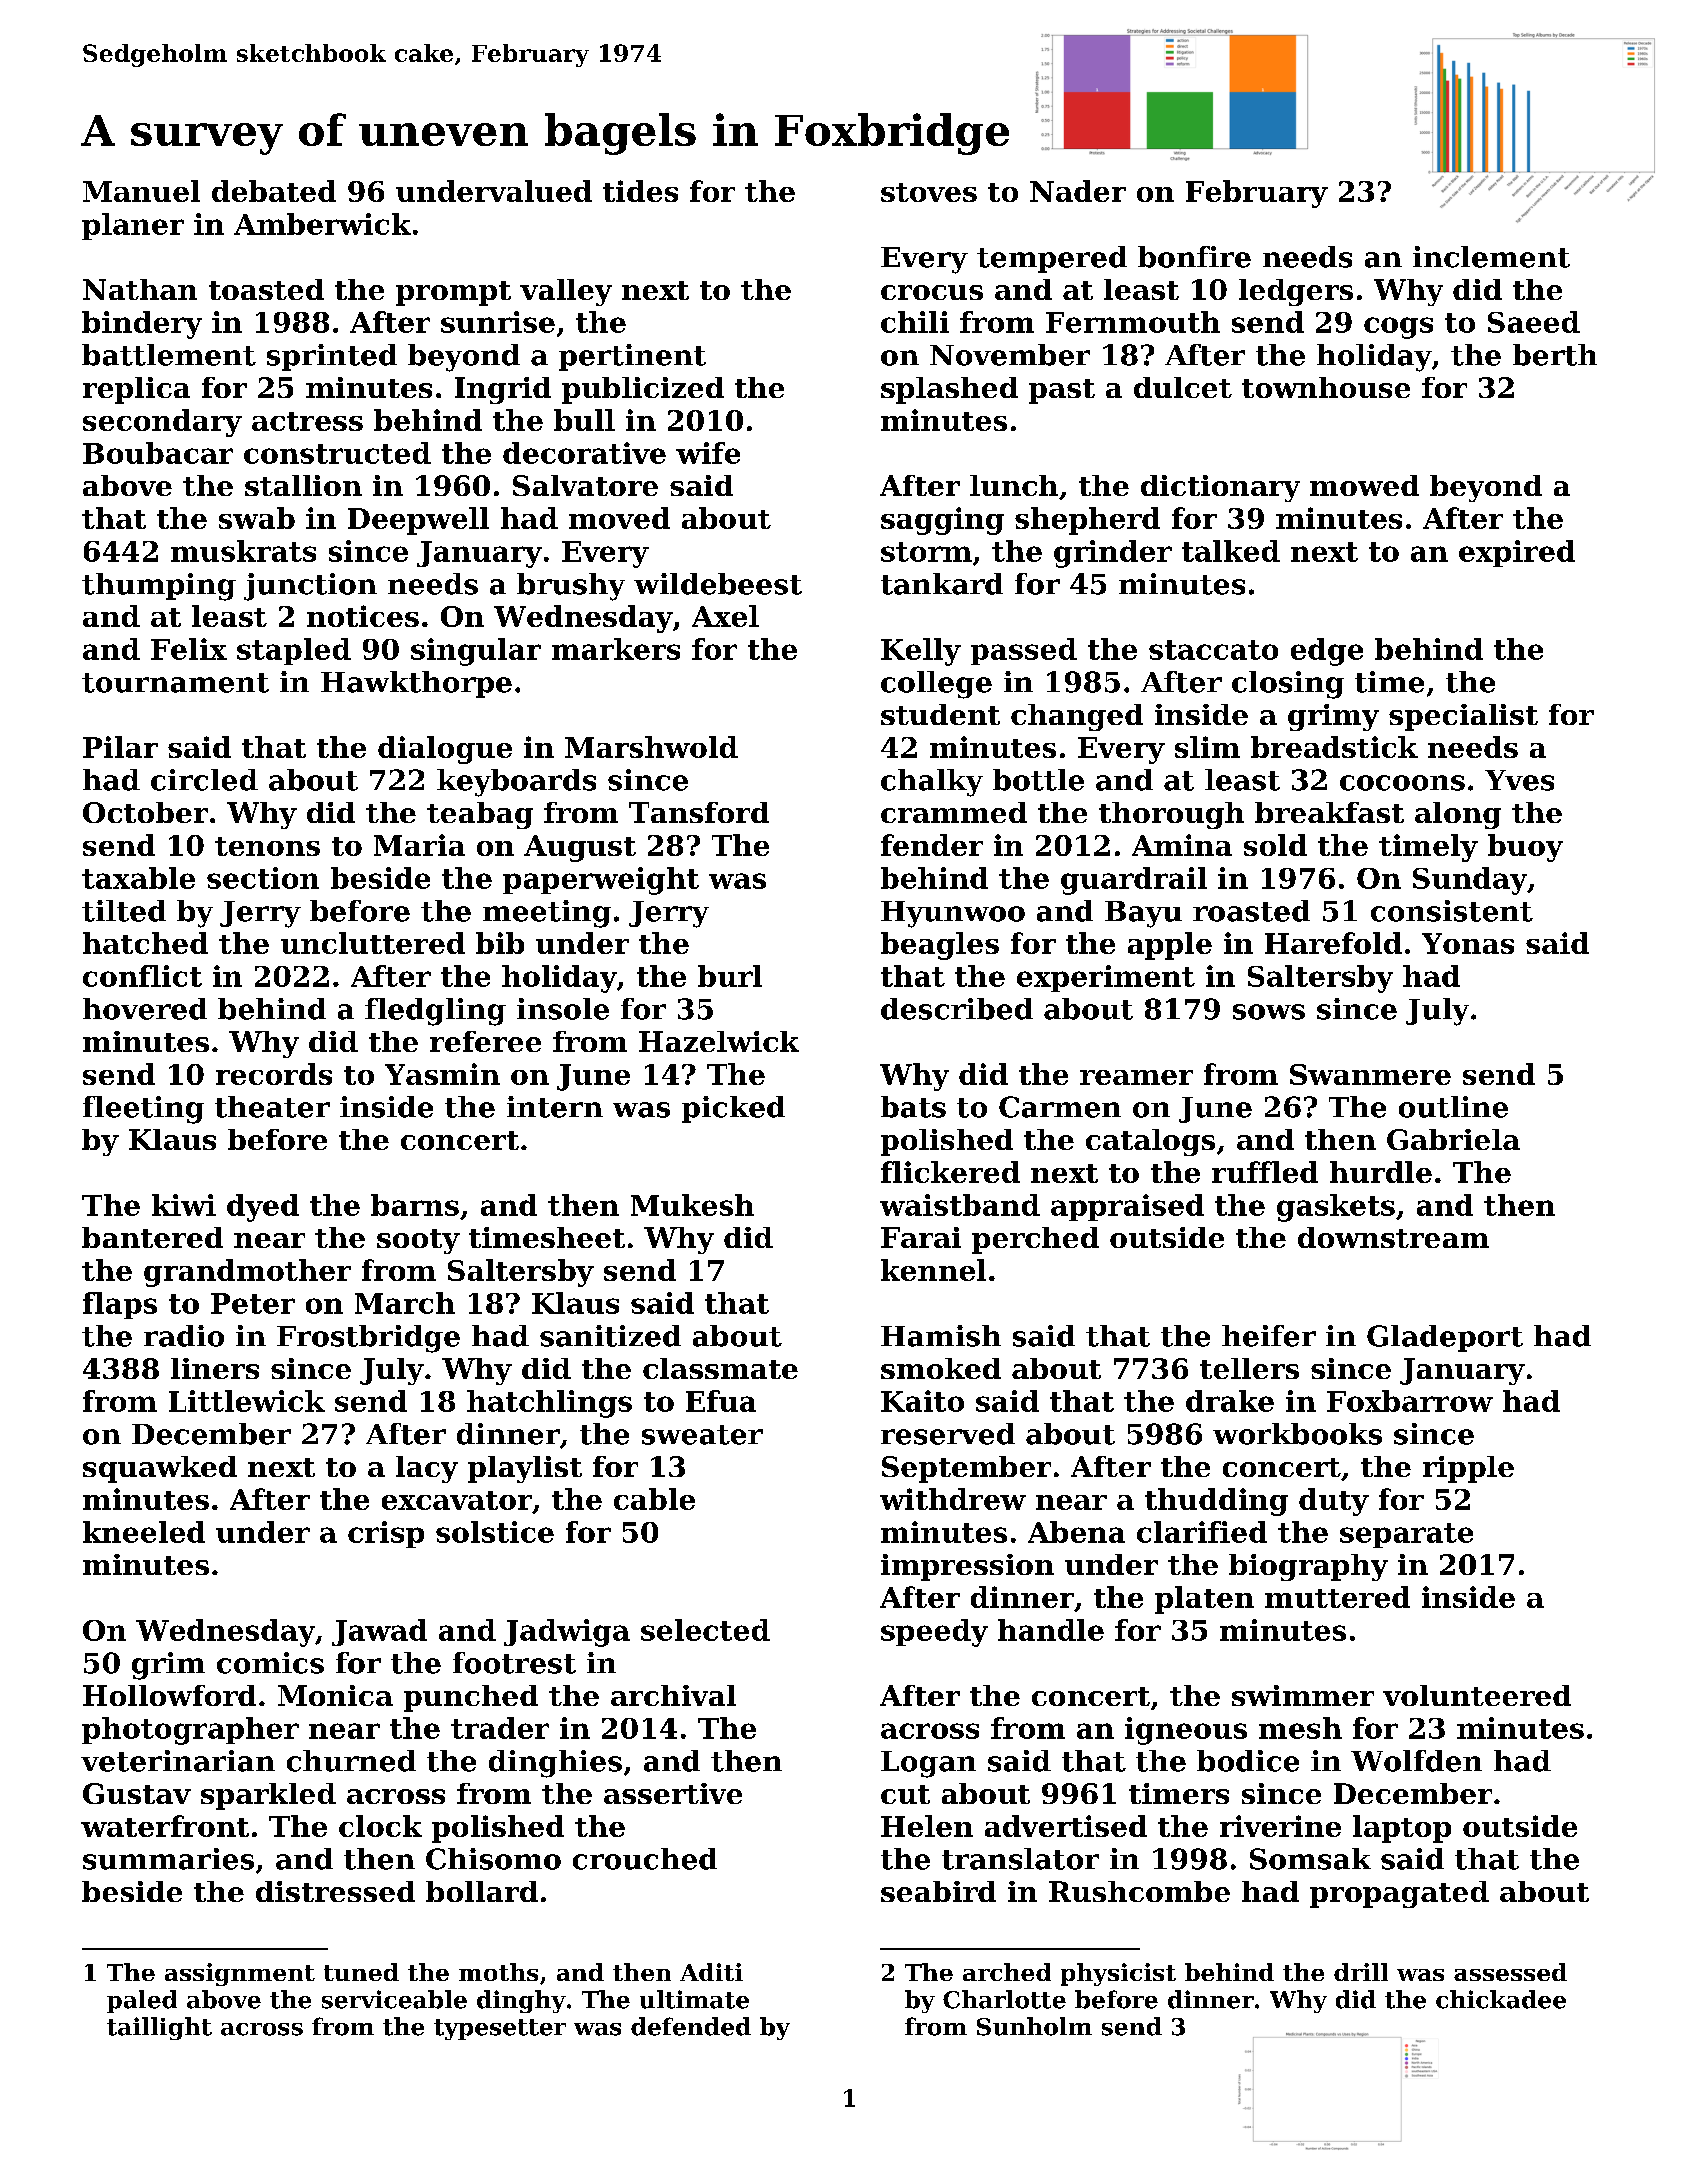 The width and height of the page is (1683, 2178). Describe the element at coordinates (708, 453) in the page. I see `wife` at that location.
